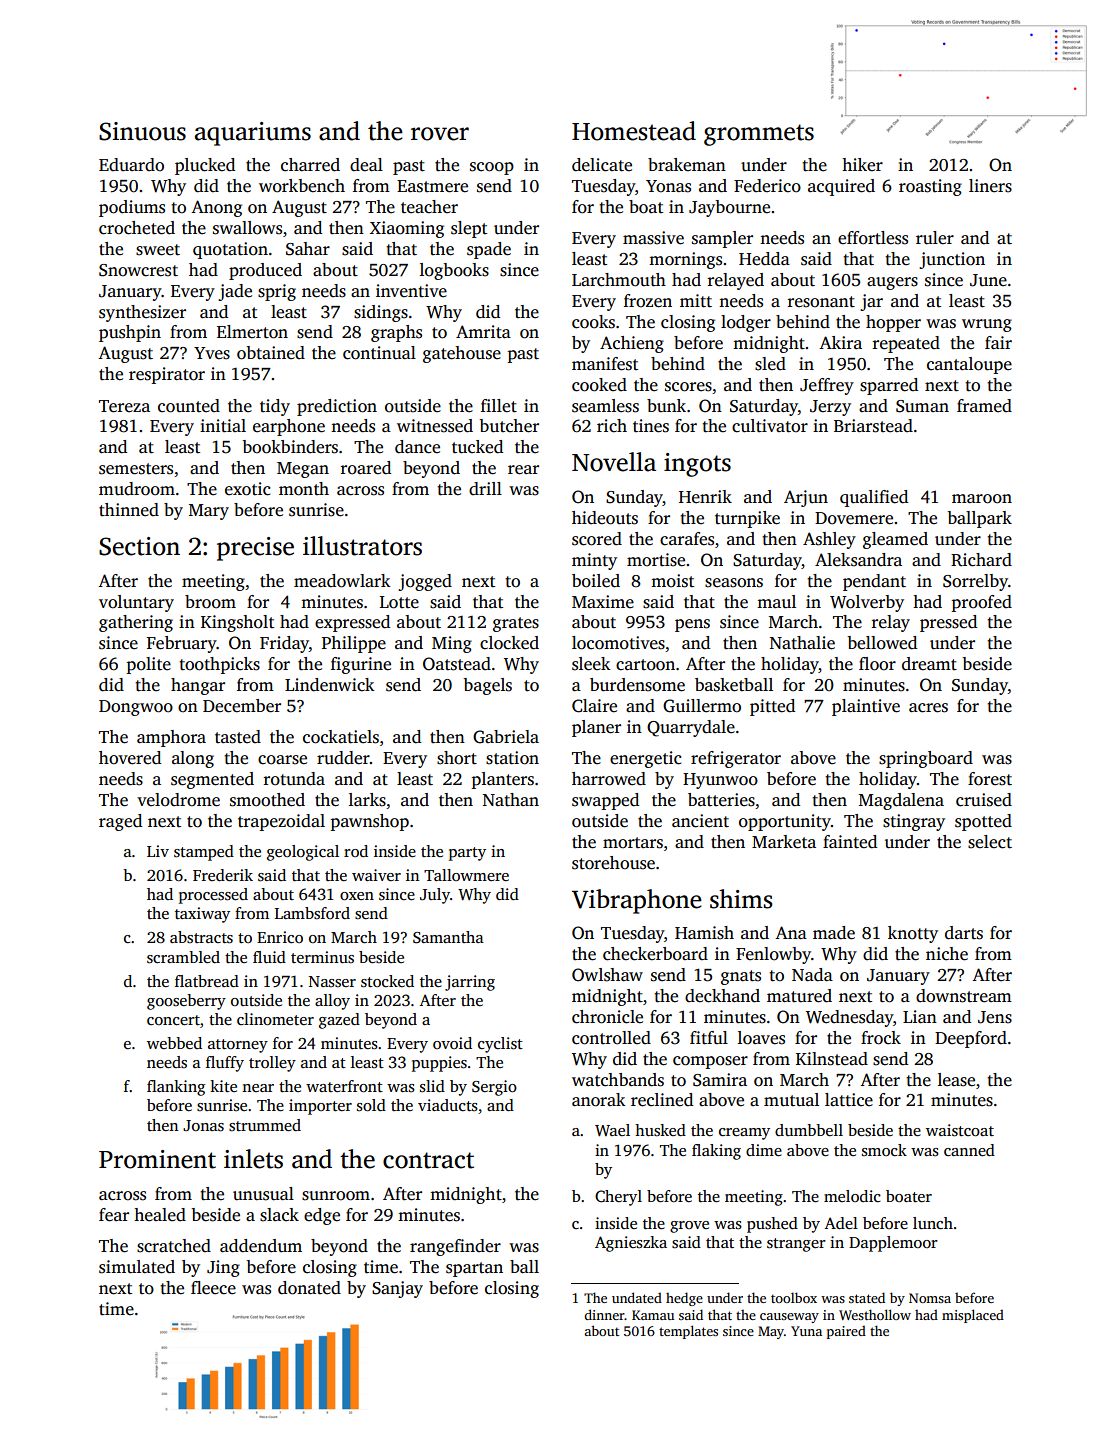 The height and width of the screenshot is (1438, 1111). What do you see at coordinates (806, 1331) in the screenshot?
I see `Yuna` at bounding box center [806, 1331].
